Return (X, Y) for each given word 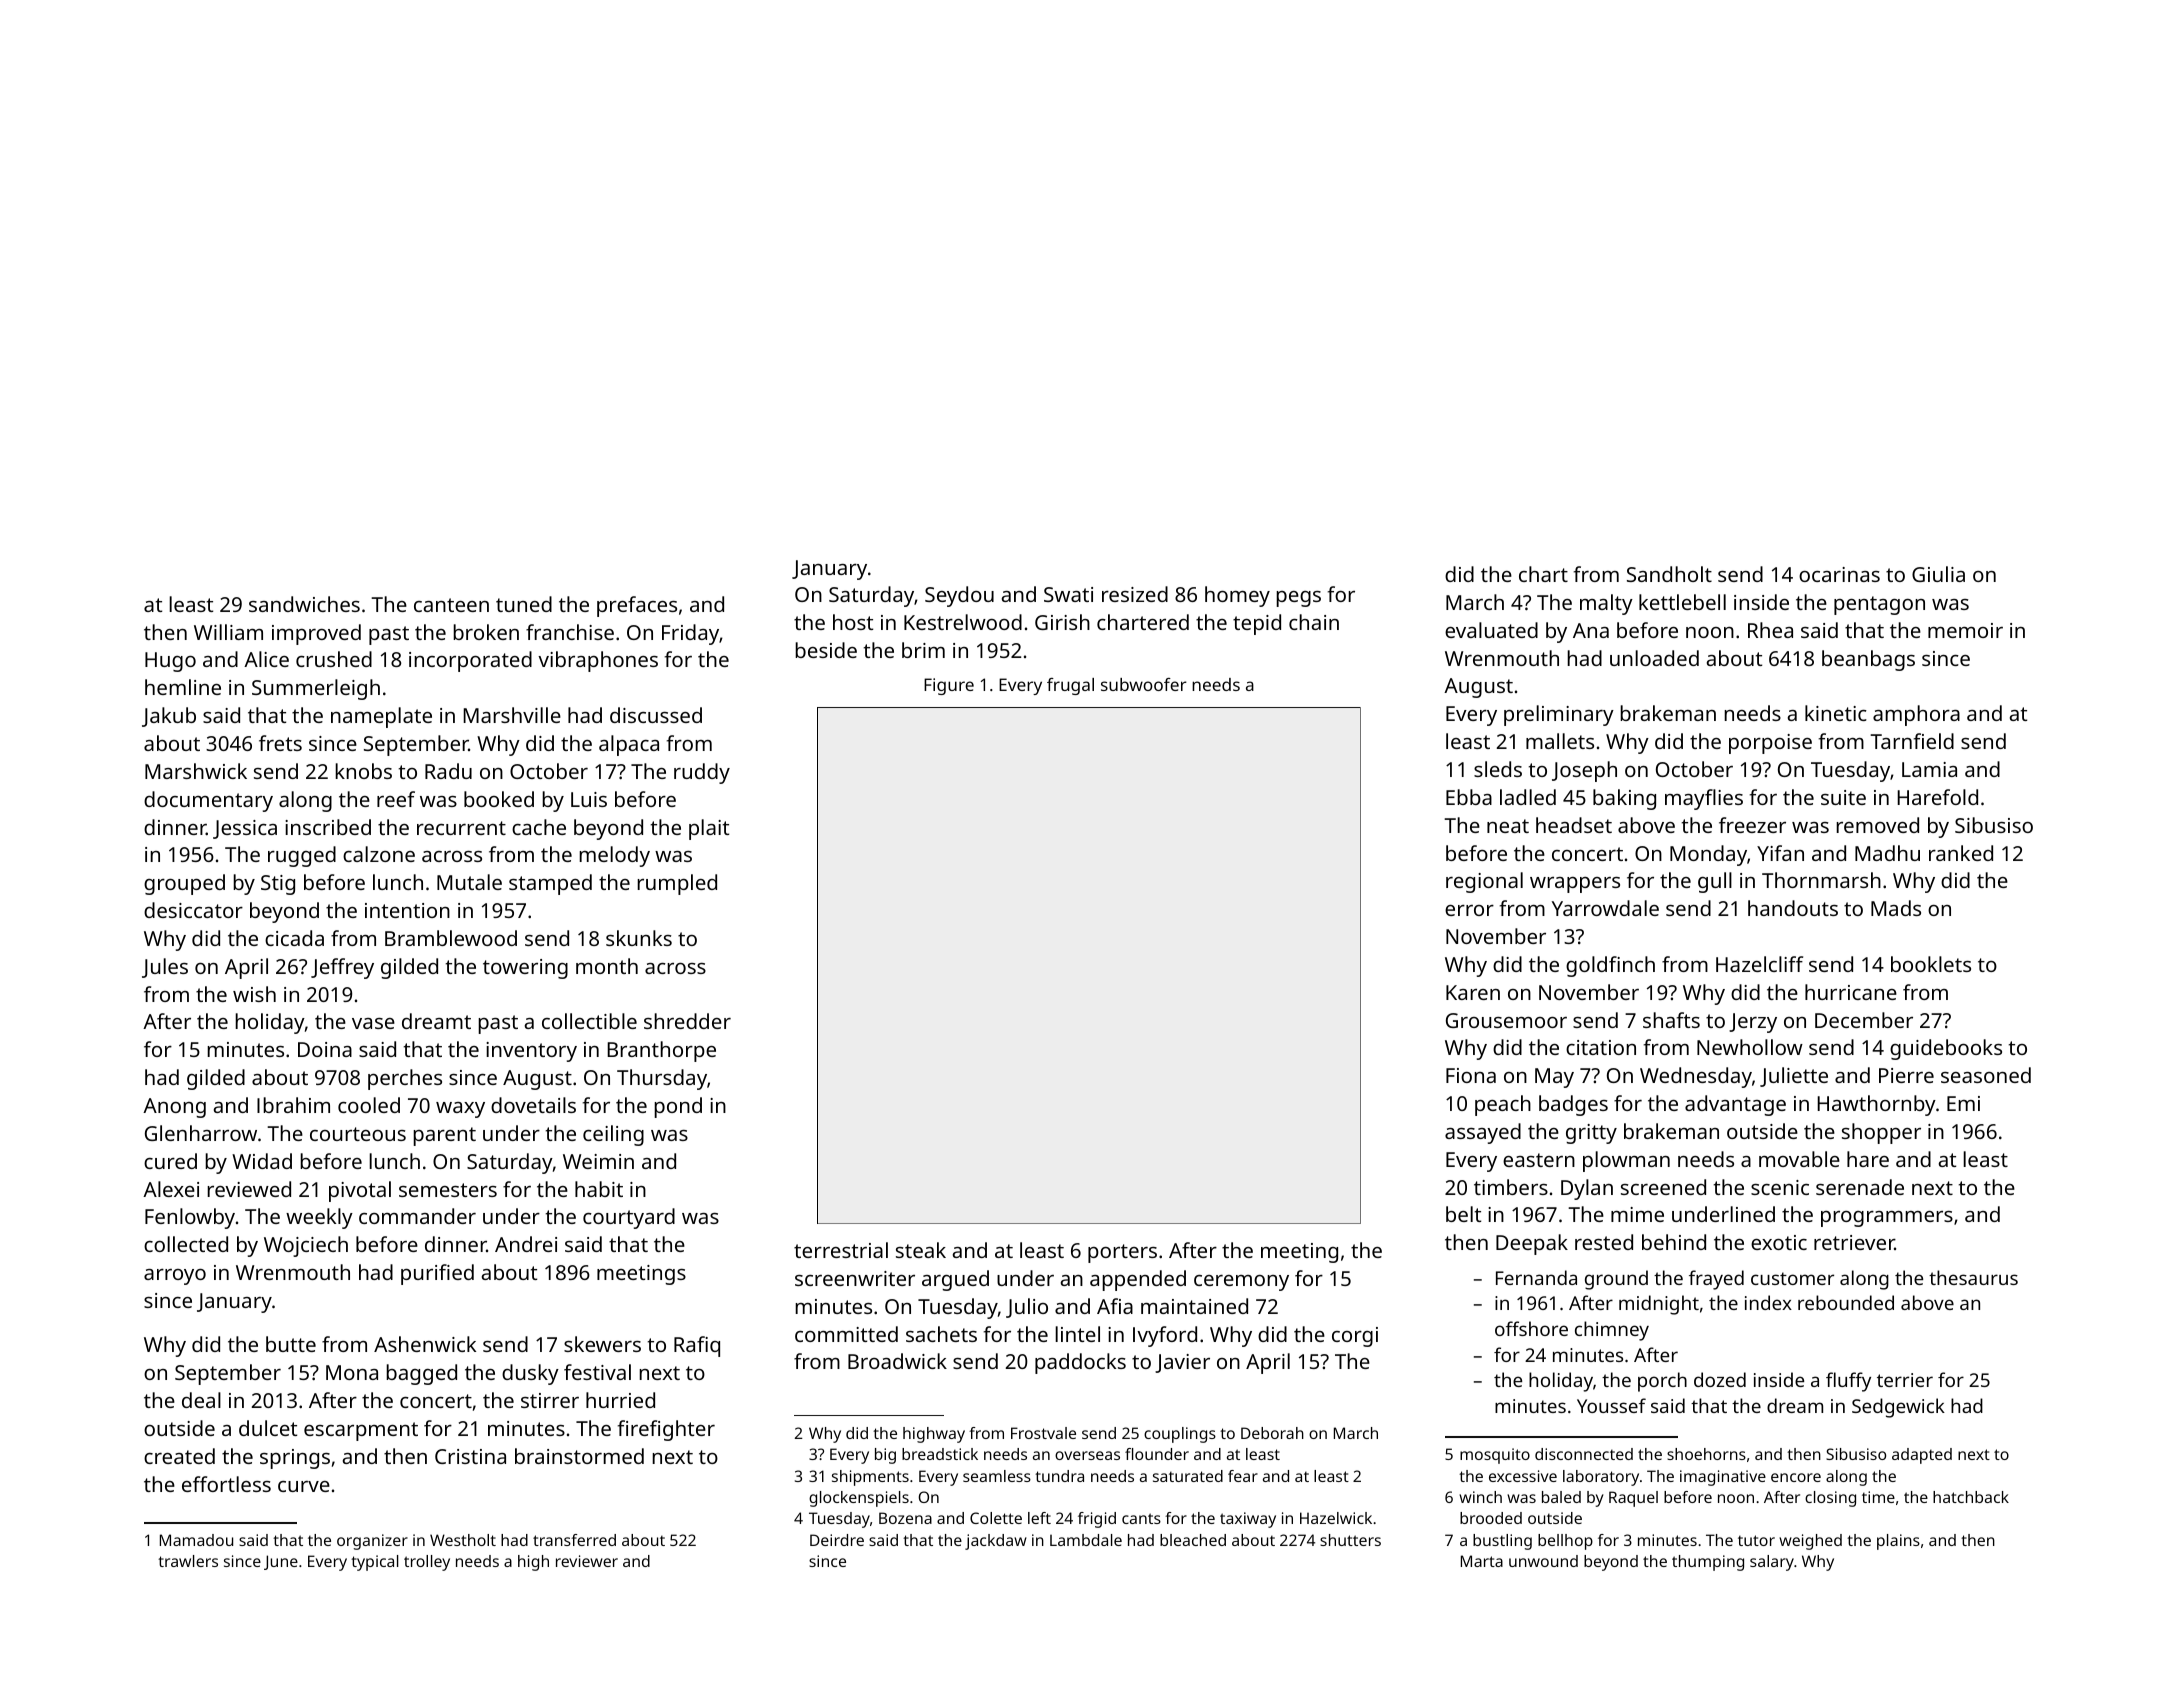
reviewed (249, 1189)
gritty (1591, 1134)
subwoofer (1144, 684)
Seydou (959, 596)
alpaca (629, 745)
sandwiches (304, 604)
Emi (1963, 1103)
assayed (1483, 1133)
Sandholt (1669, 574)
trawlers (188, 1561)
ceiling (613, 1135)
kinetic (1836, 713)
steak (921, 1250)
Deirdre (837, 1540)
